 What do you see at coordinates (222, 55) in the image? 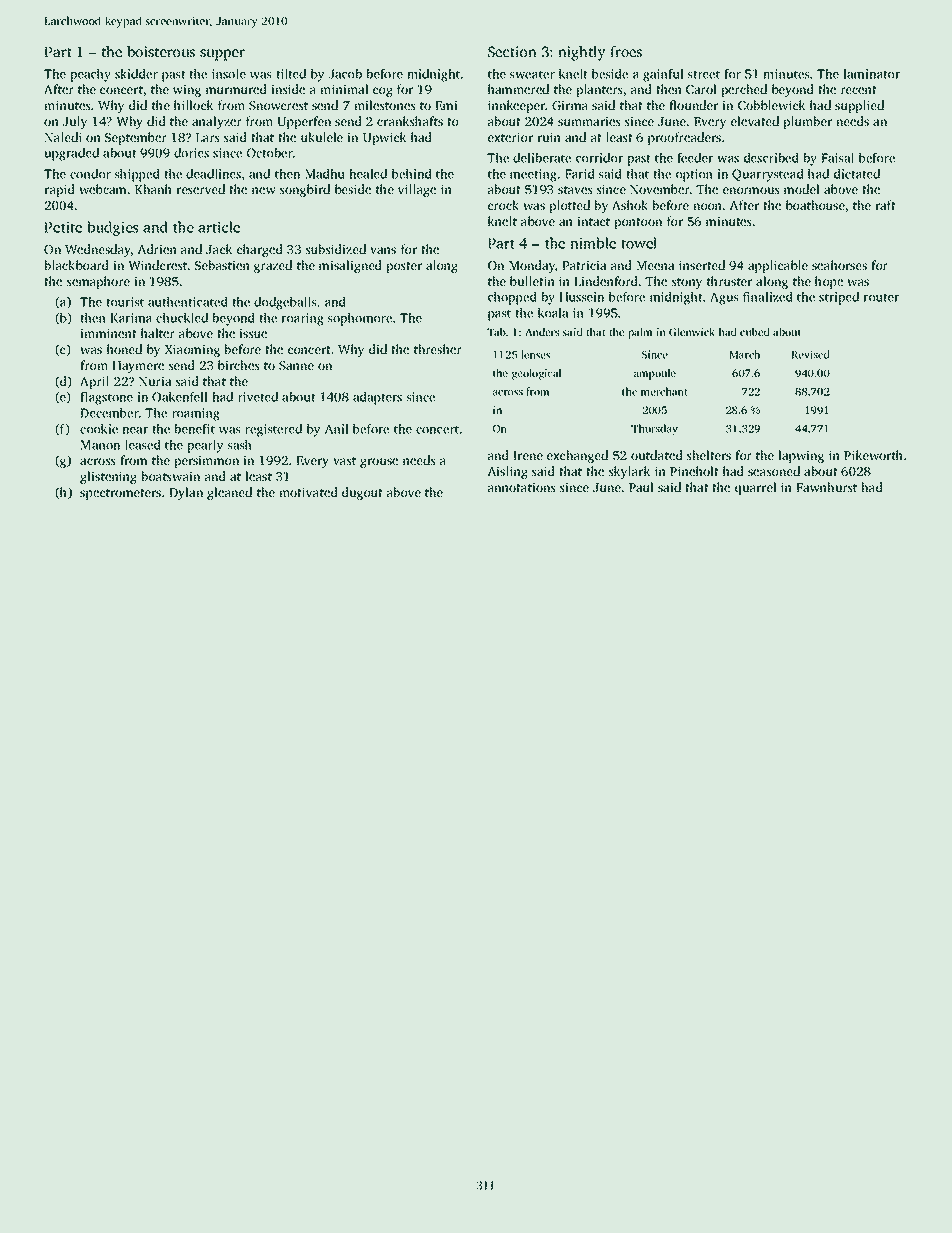
I see `supper` at bounding box center [222, 55].
